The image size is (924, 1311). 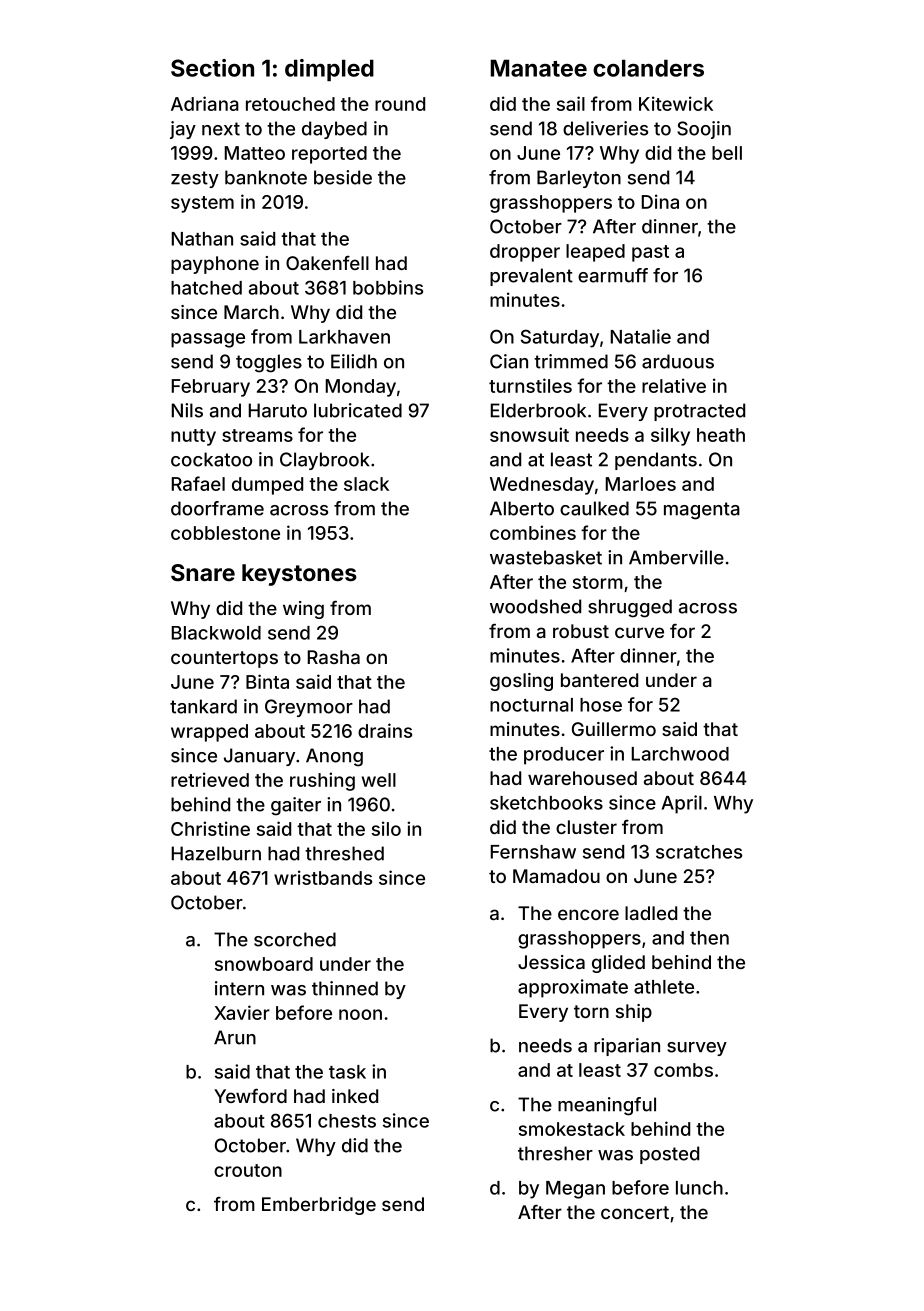 I want to click on earmuff, so click(x=613, y=275).
